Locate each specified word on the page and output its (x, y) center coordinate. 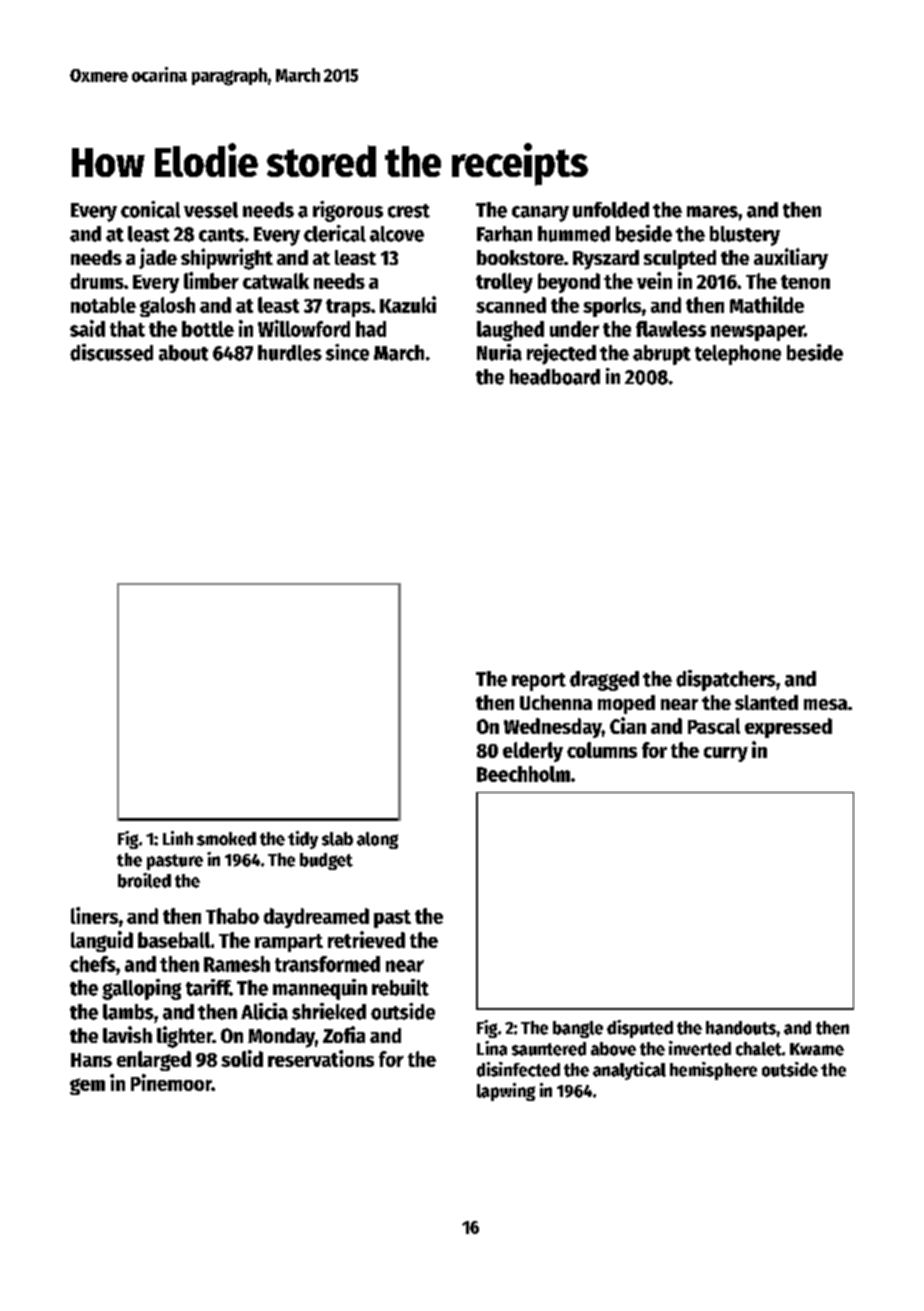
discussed (111, 352)
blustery (745, 236)
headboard (555, 377)
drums (97, 281)
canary (540, 214)
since (347, 352)
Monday (281, 1038)
